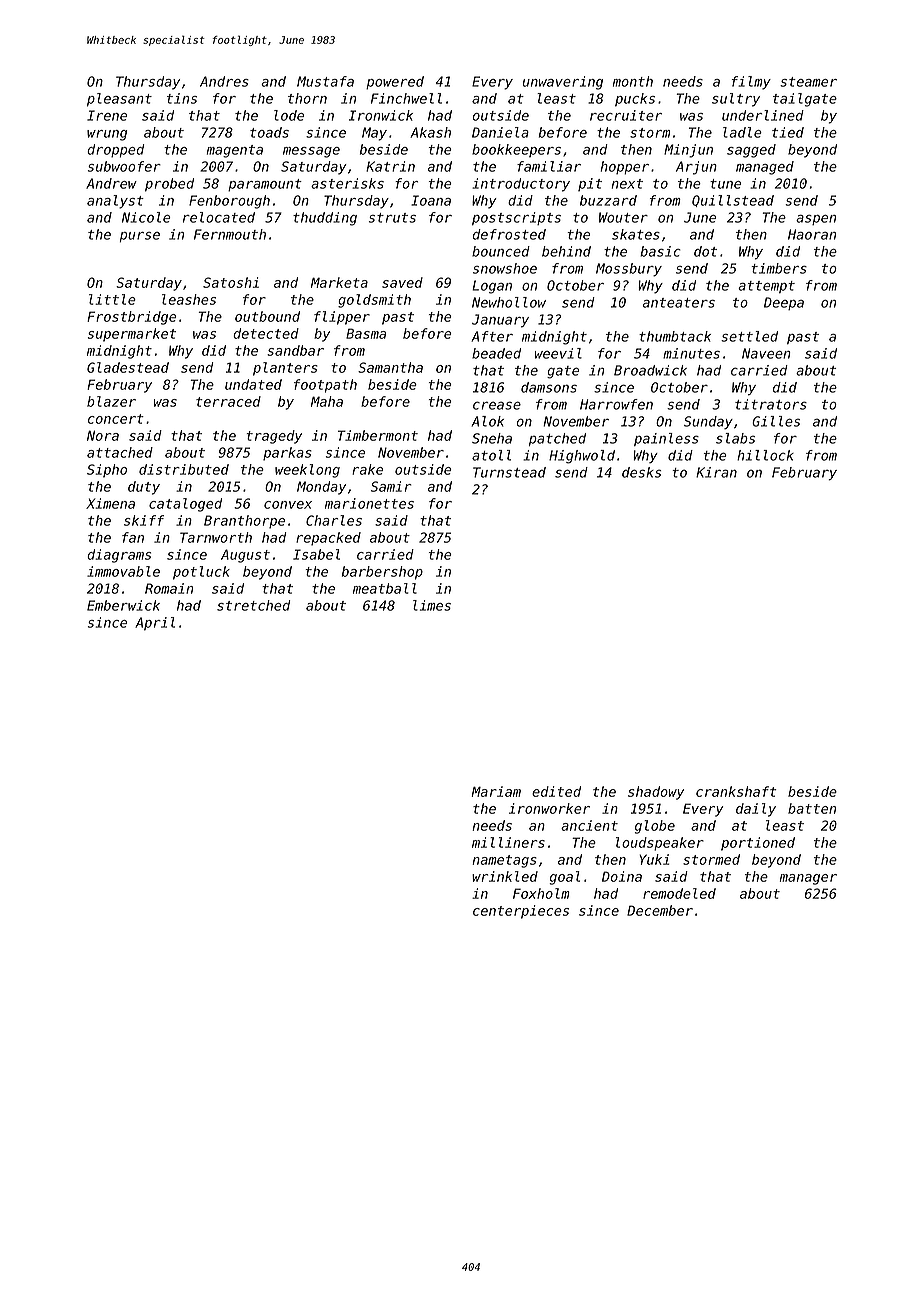 This screenshot has width=924, height=1308. I want to click on Mustafa, so click(325, 81).
